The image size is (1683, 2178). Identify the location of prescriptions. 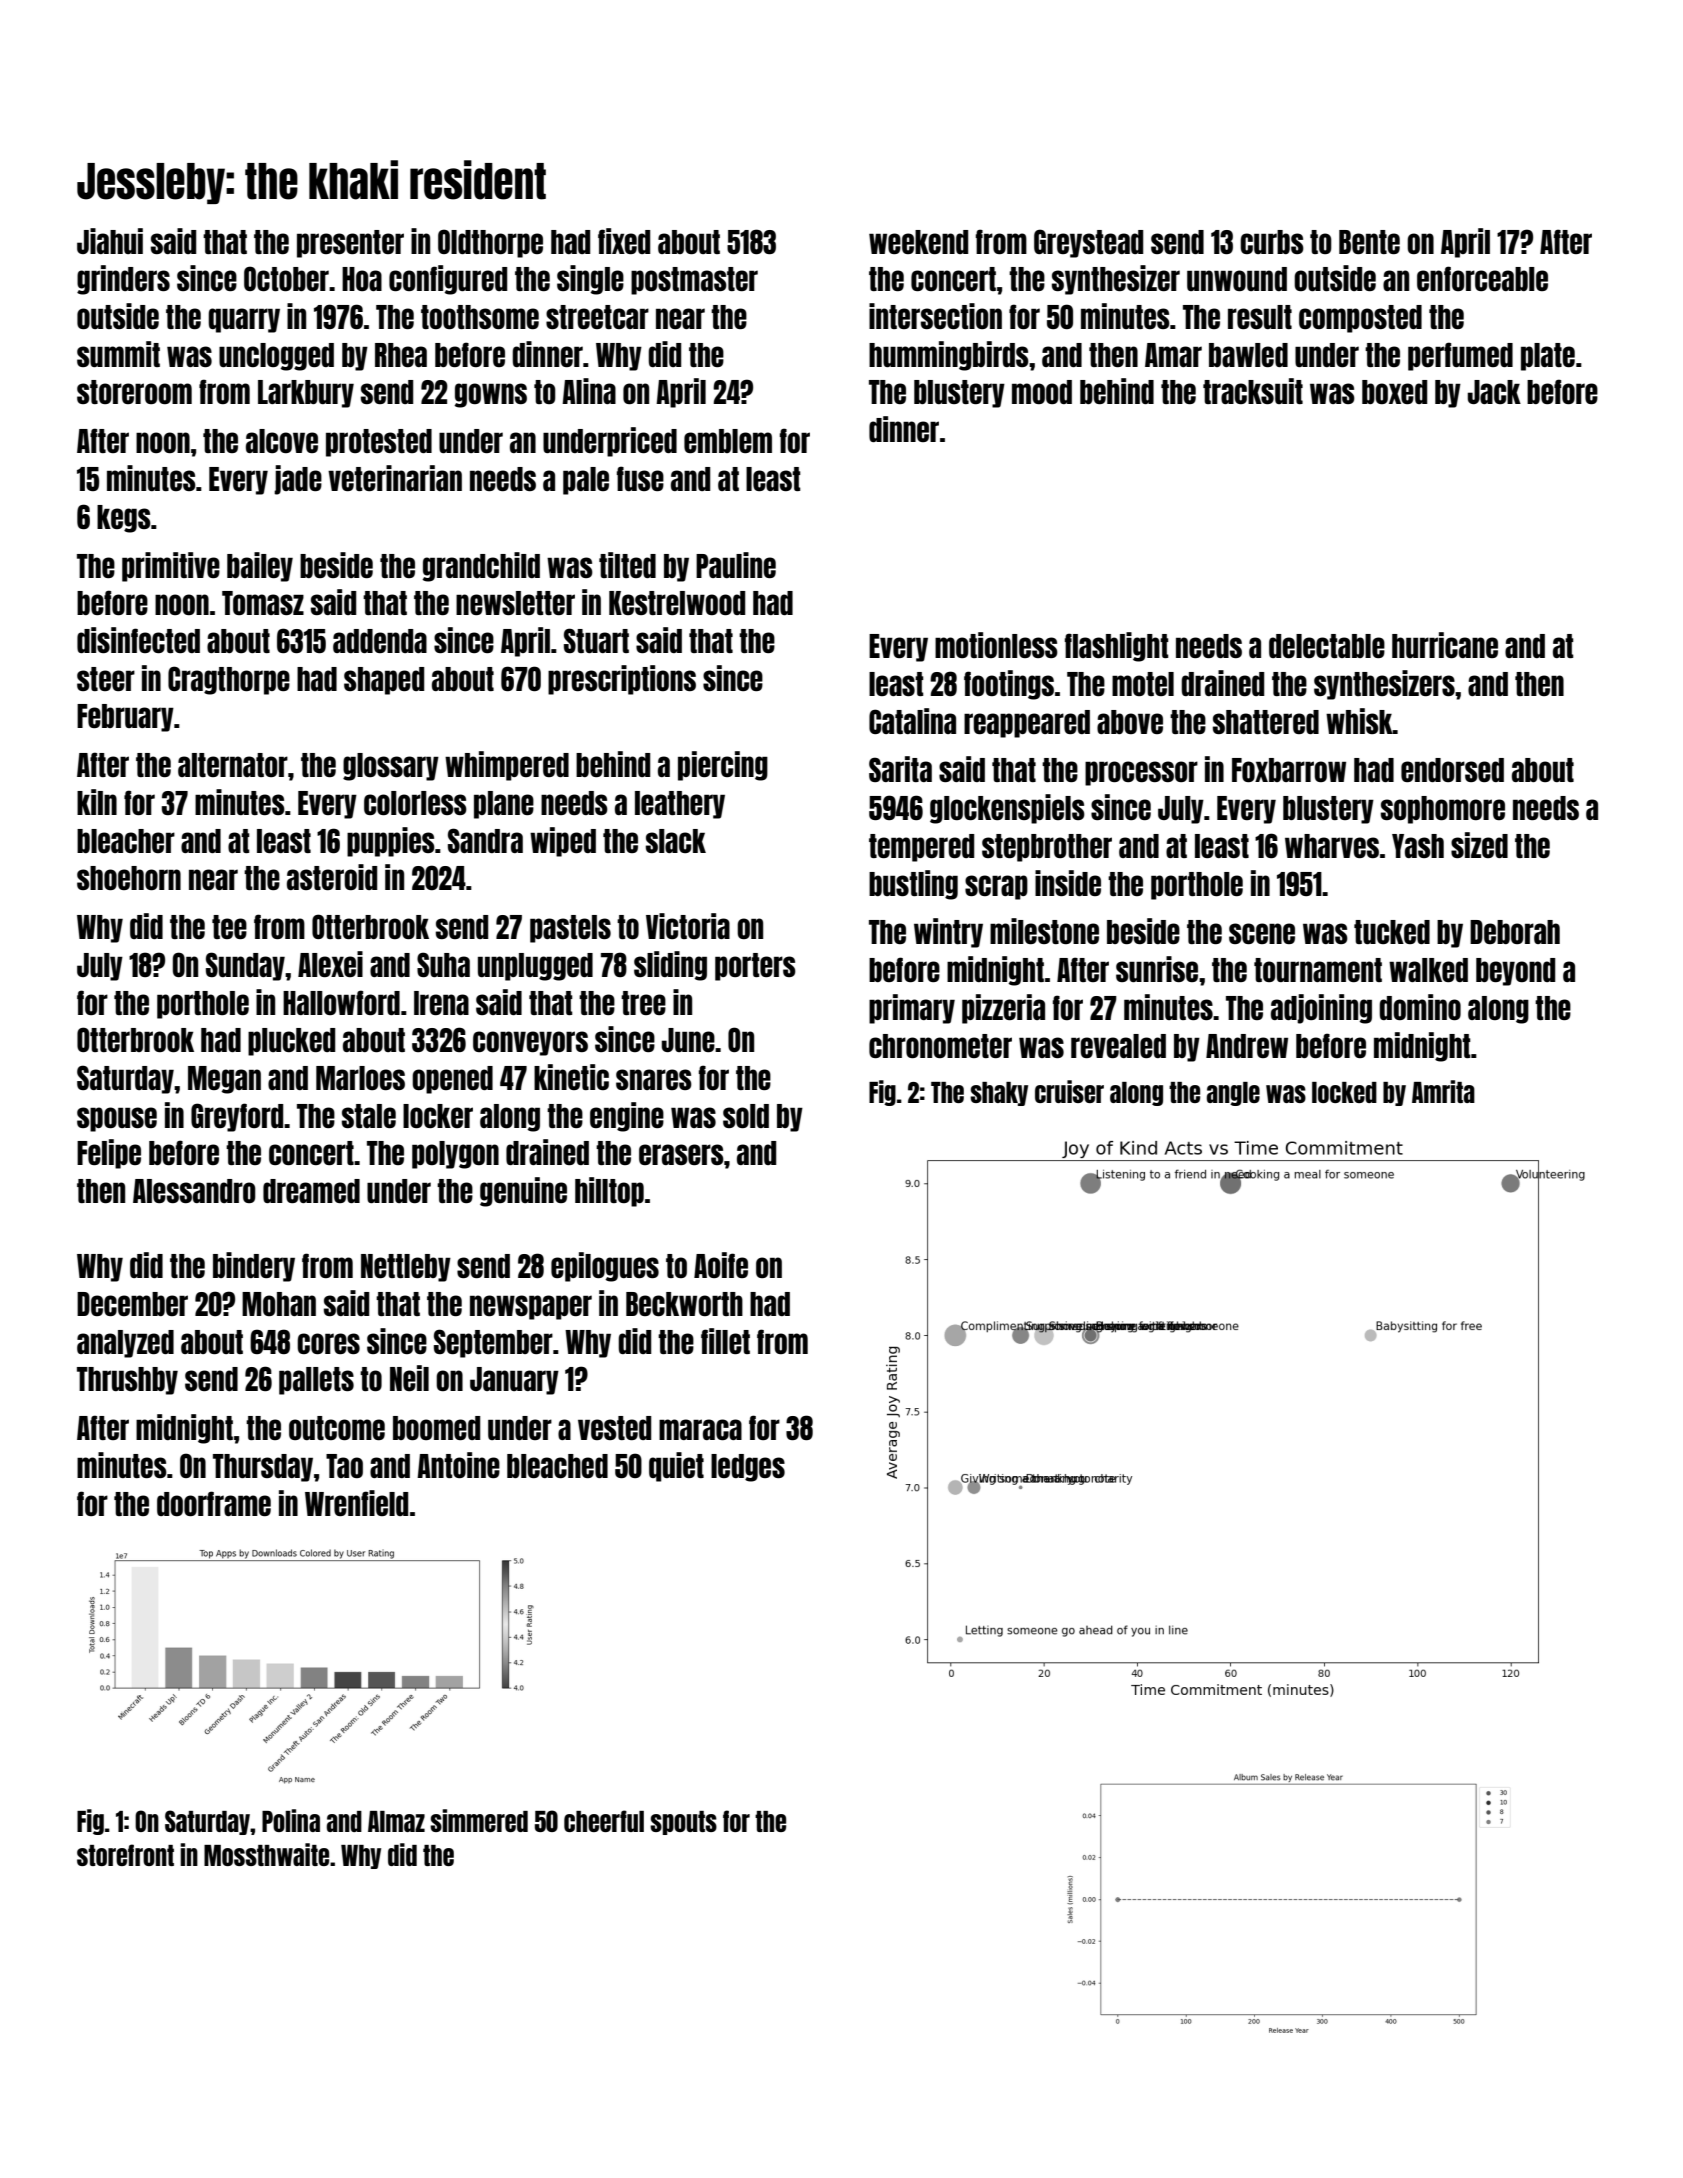
(622, 680).
